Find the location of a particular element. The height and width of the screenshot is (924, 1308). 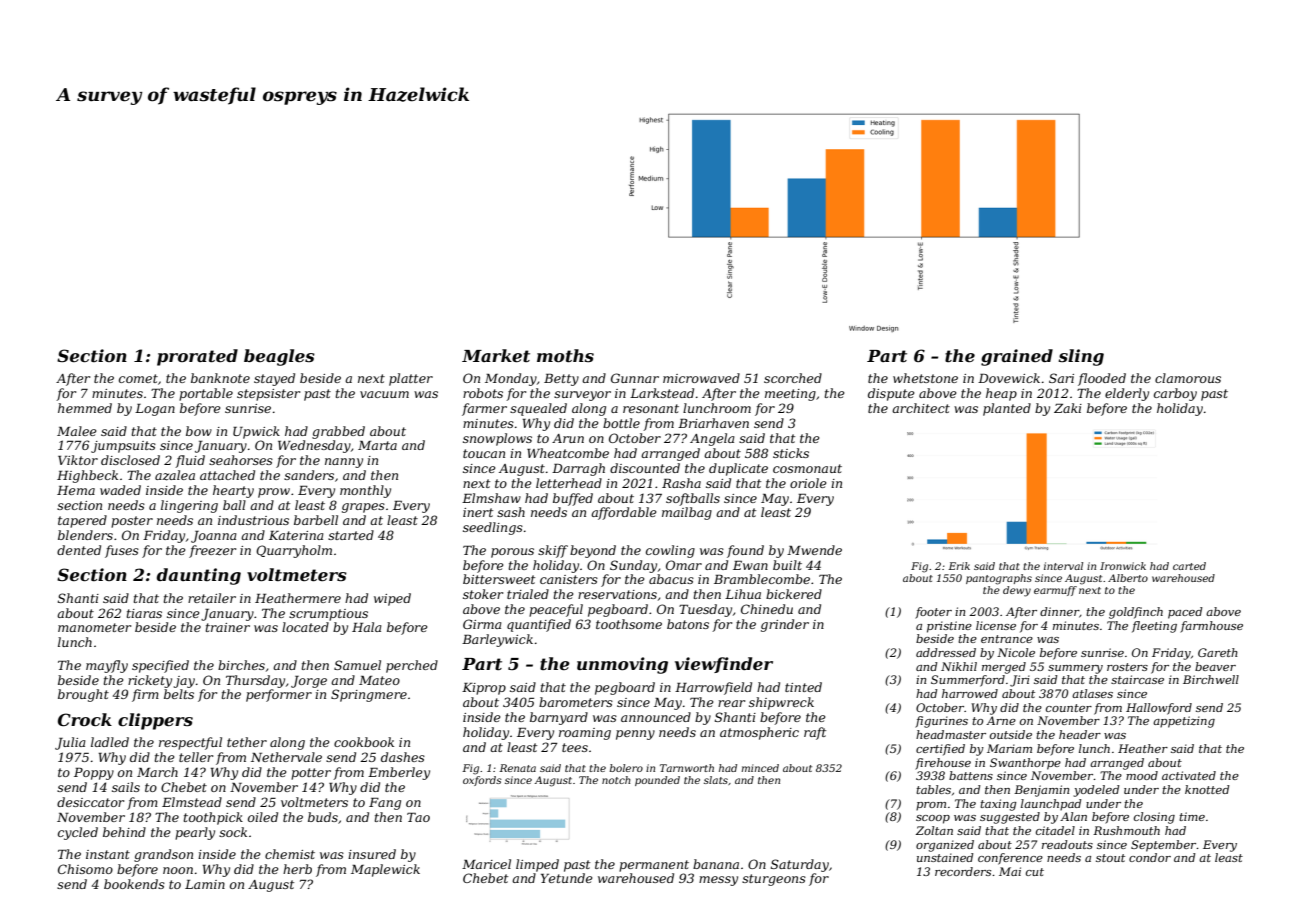

canisters is located at coordinates (569, 579).
